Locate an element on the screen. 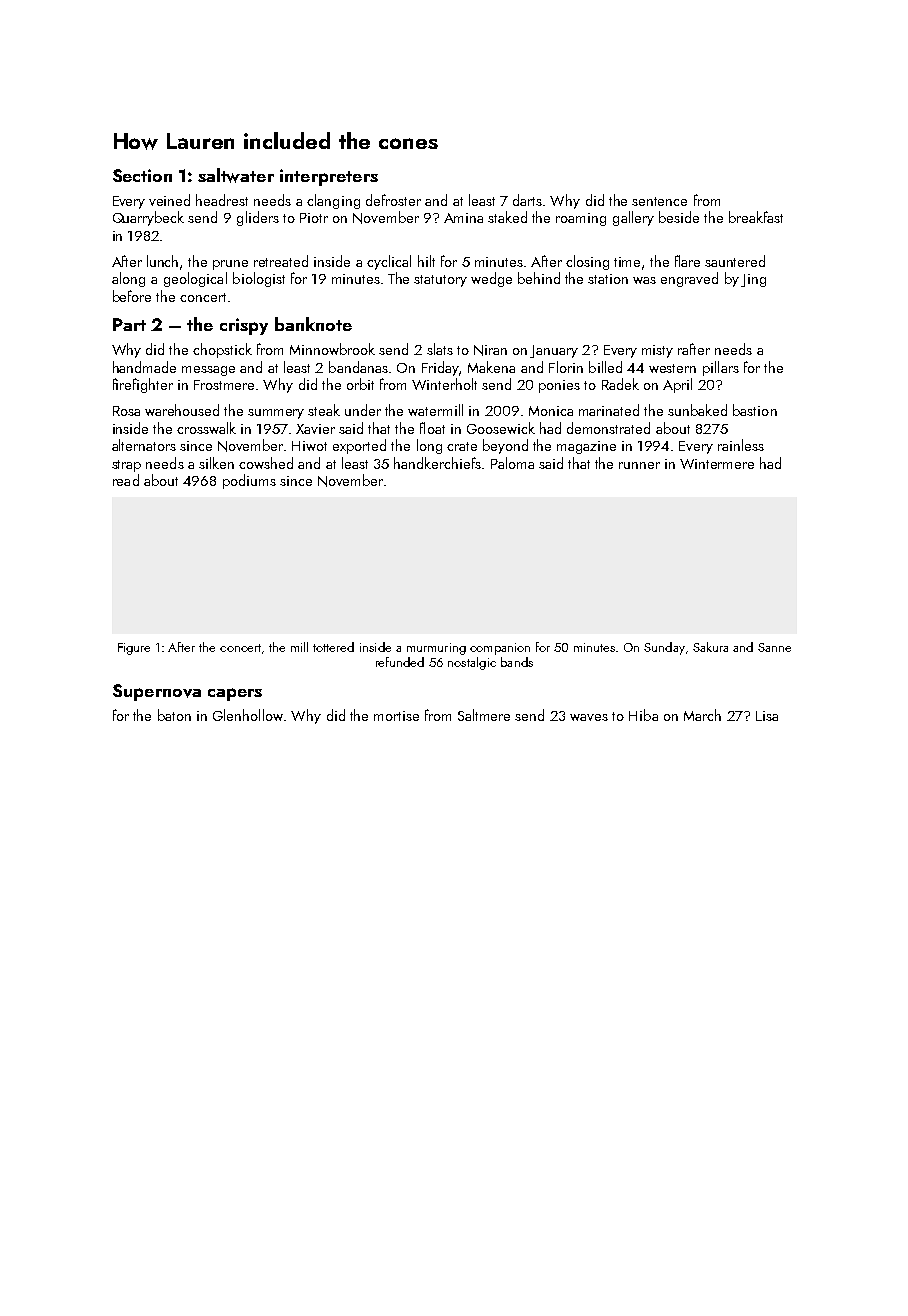 The height and width of the screenshot is (1316, 908). Makena is located at coordinates (491, 367).
